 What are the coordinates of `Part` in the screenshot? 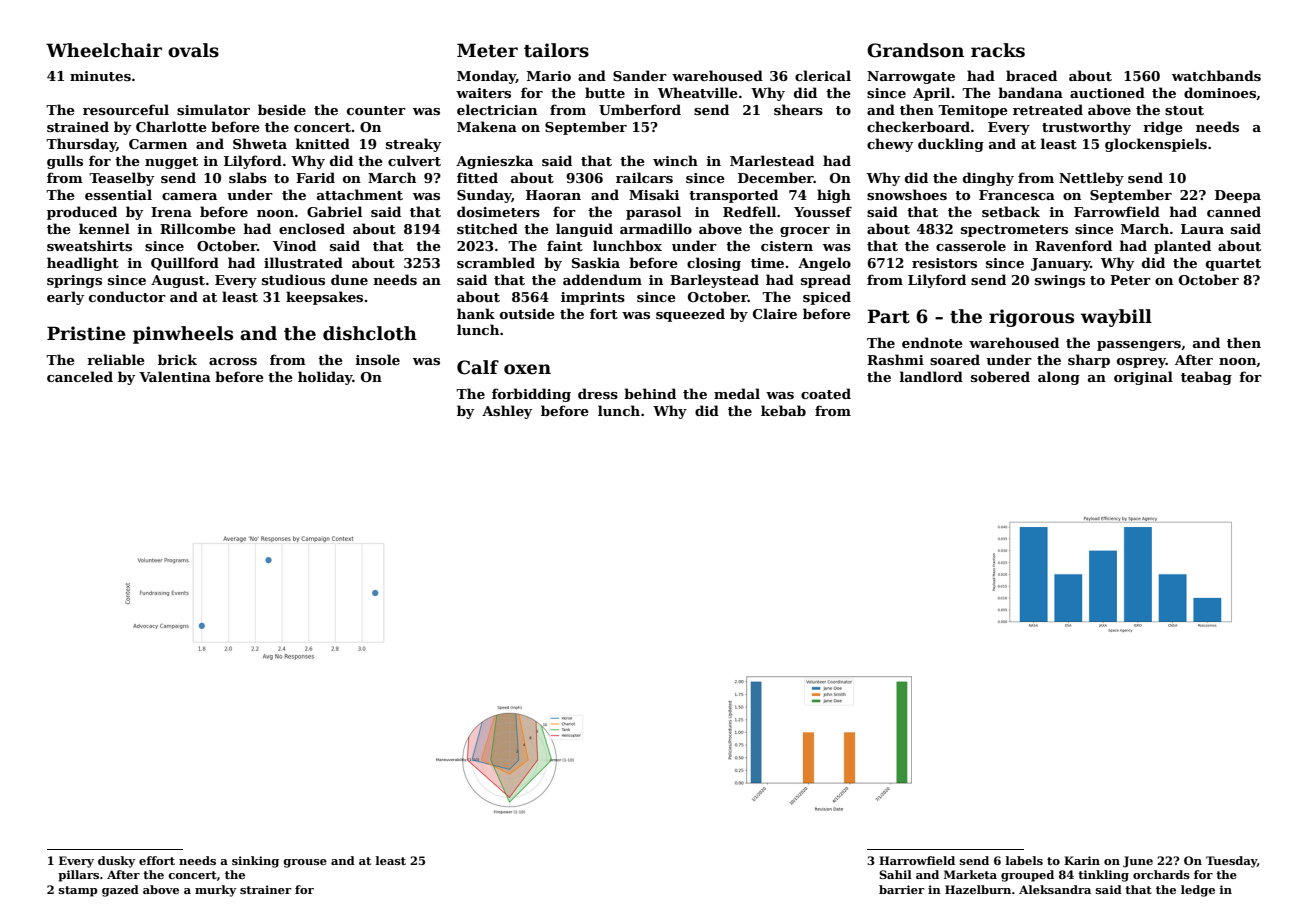 It's located at (888, 316).
